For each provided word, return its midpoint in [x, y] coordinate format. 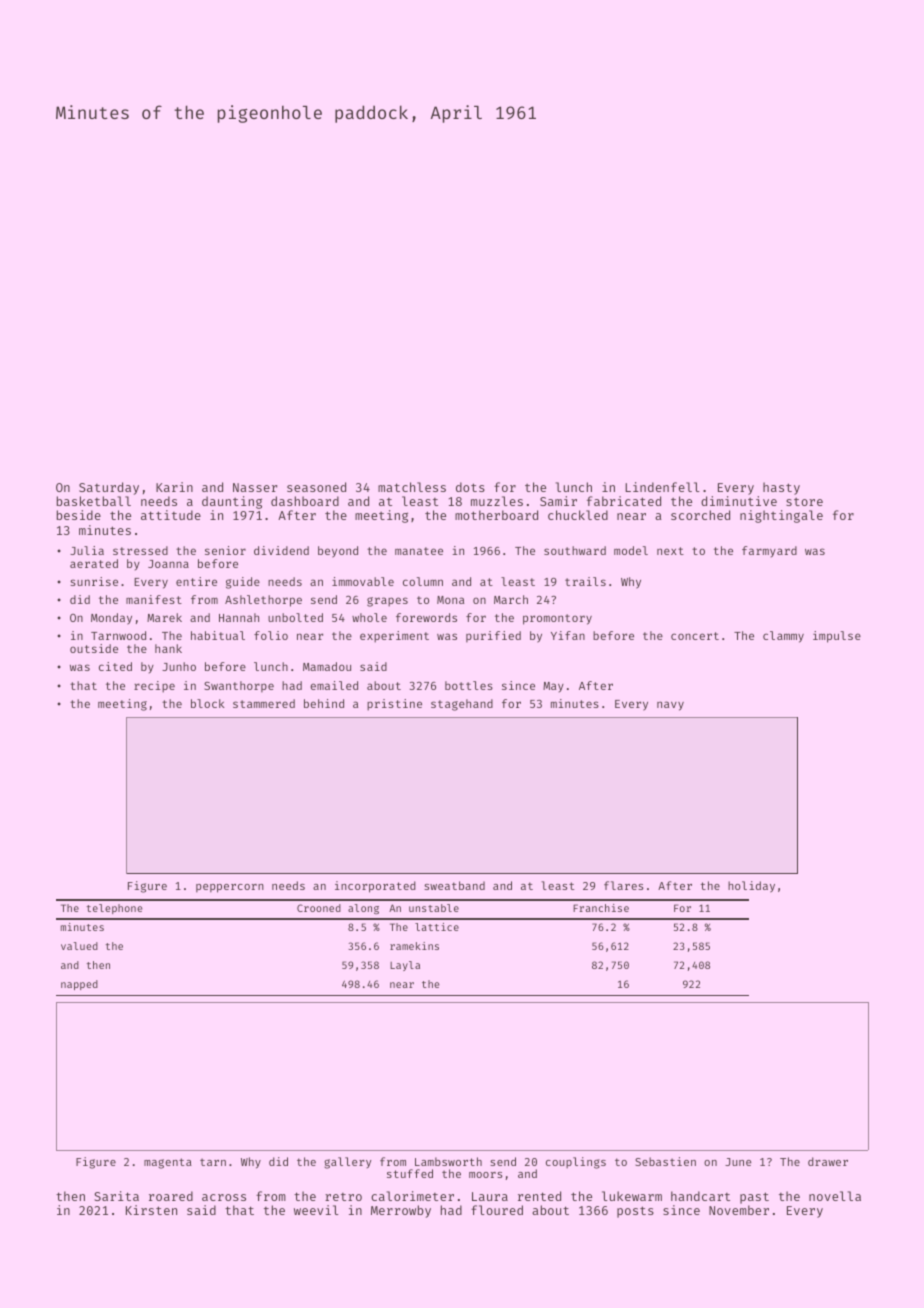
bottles [469, 685]
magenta [168, 1163]
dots [470, 487]
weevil [316, 1210]
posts [635, 1212]
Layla [405, 966]
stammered [264, 703]
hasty [781, 488]
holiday [751, 887]
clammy [783, 637]
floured [497, 1210]
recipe [154, 687]
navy [670, 706]
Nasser [255, 487]
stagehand [462, 705]
